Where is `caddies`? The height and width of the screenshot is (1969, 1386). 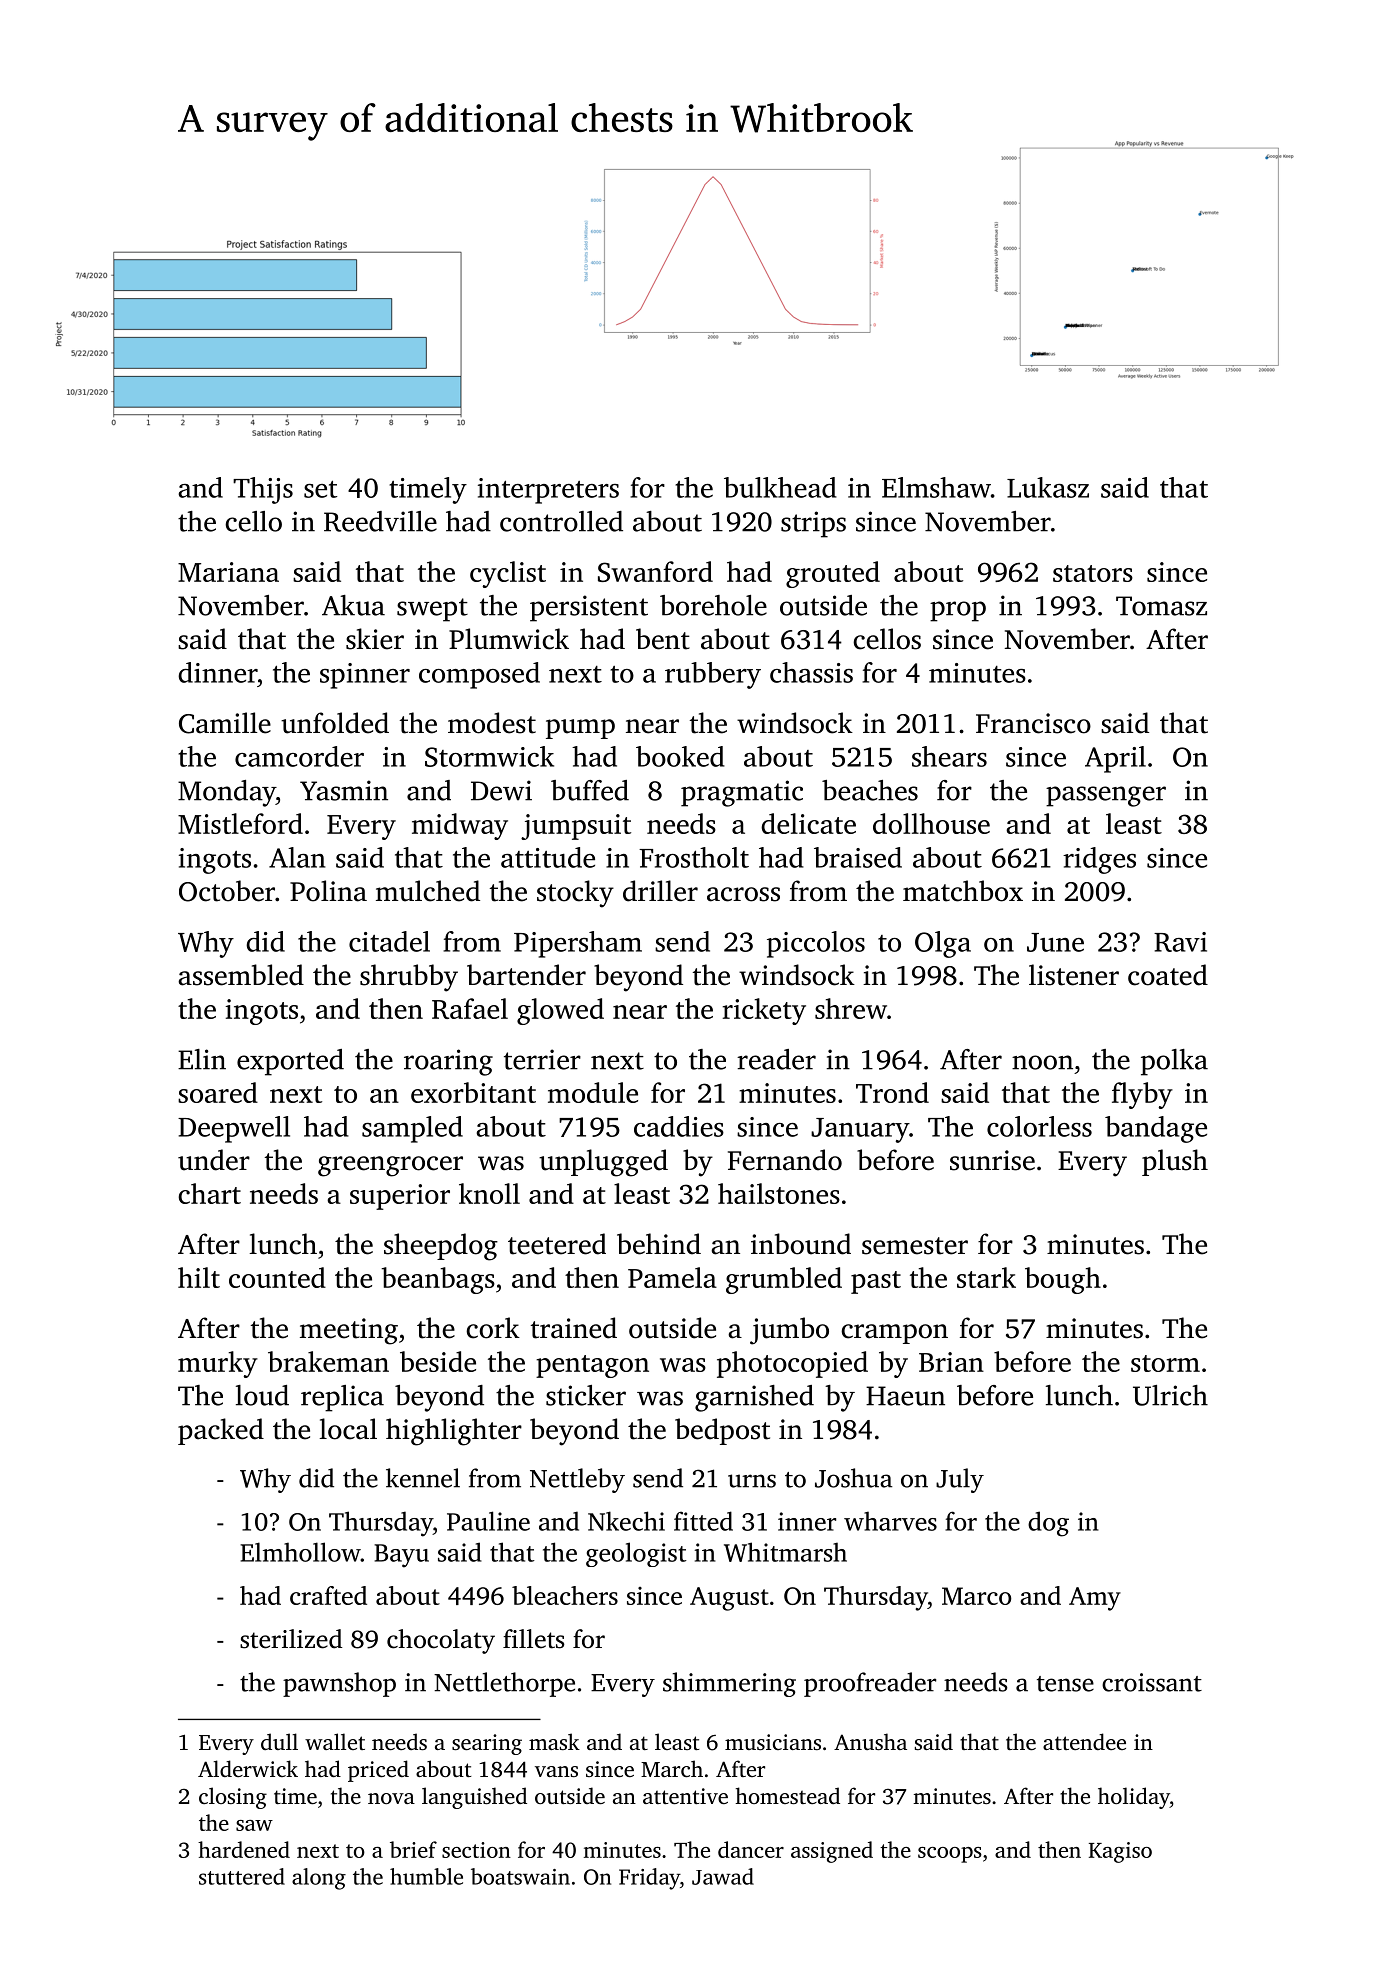 caddies is located at coordinates (679, 1126).
